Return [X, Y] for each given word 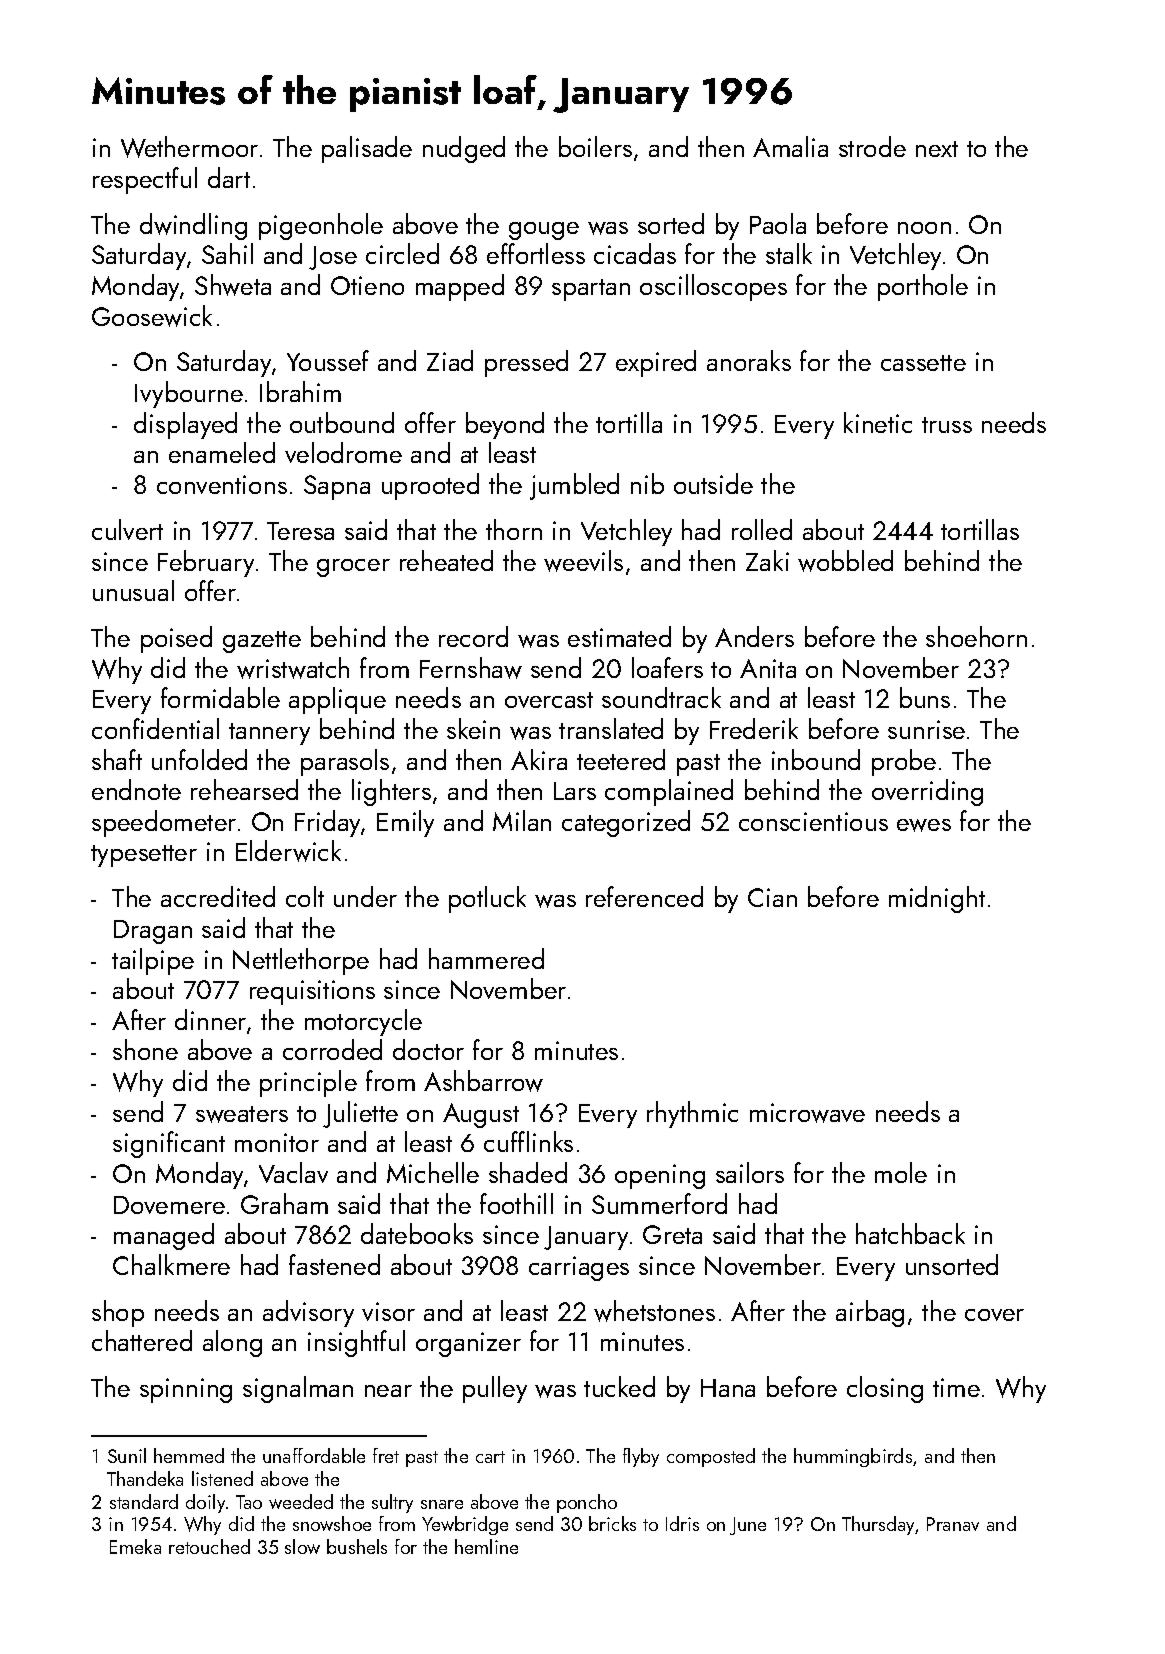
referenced [644, 896]
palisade [367, 149]
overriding [927, 792]
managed [164, 1236]
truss [947, 425]
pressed [526, 363]
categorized [626, 823]
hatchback [910, 1233]
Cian [772, 897]
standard [144, 1501]
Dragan [153, 932]
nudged [464, 149]
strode [872, 146]
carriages [579, 1268]
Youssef [328, 360]
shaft [117, 759]
